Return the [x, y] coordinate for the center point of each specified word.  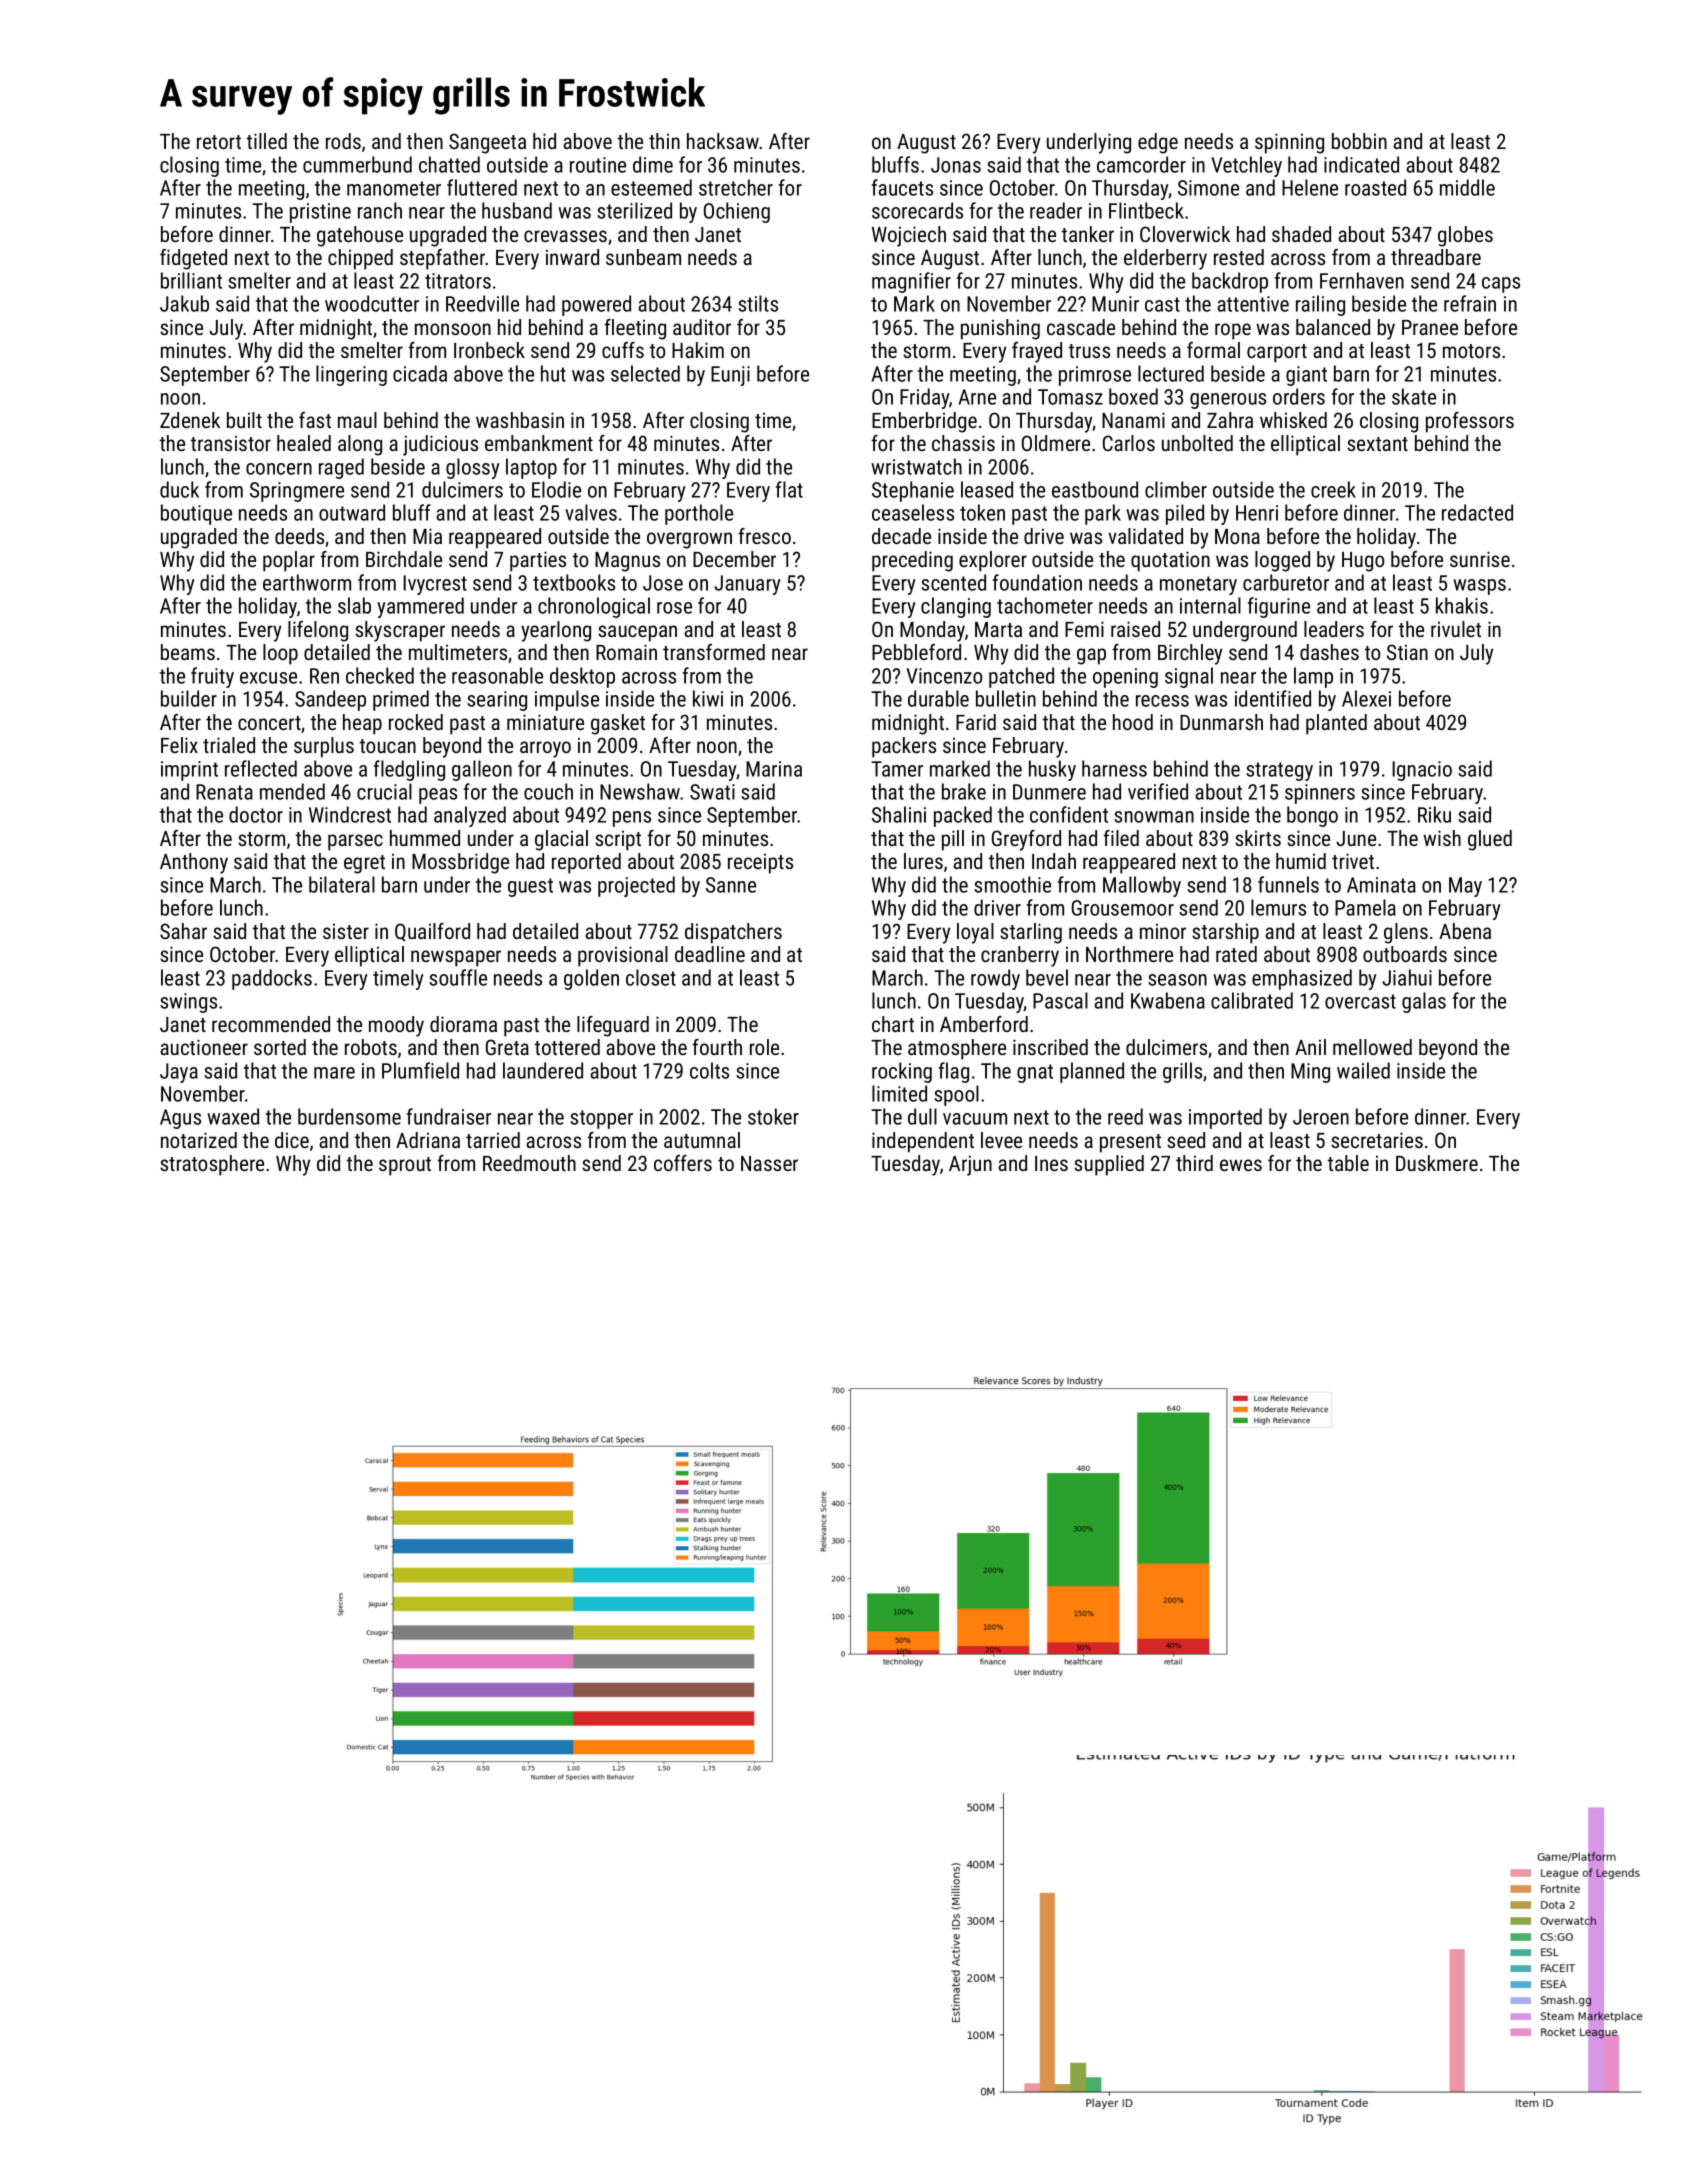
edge [1158, 143]
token [982, 512]
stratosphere [212, 1165]
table [1348, 1163]
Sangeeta [487, 143]
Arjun [970, 1165]
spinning [1289, 143]
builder [189, 698]
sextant [1377, 444]
